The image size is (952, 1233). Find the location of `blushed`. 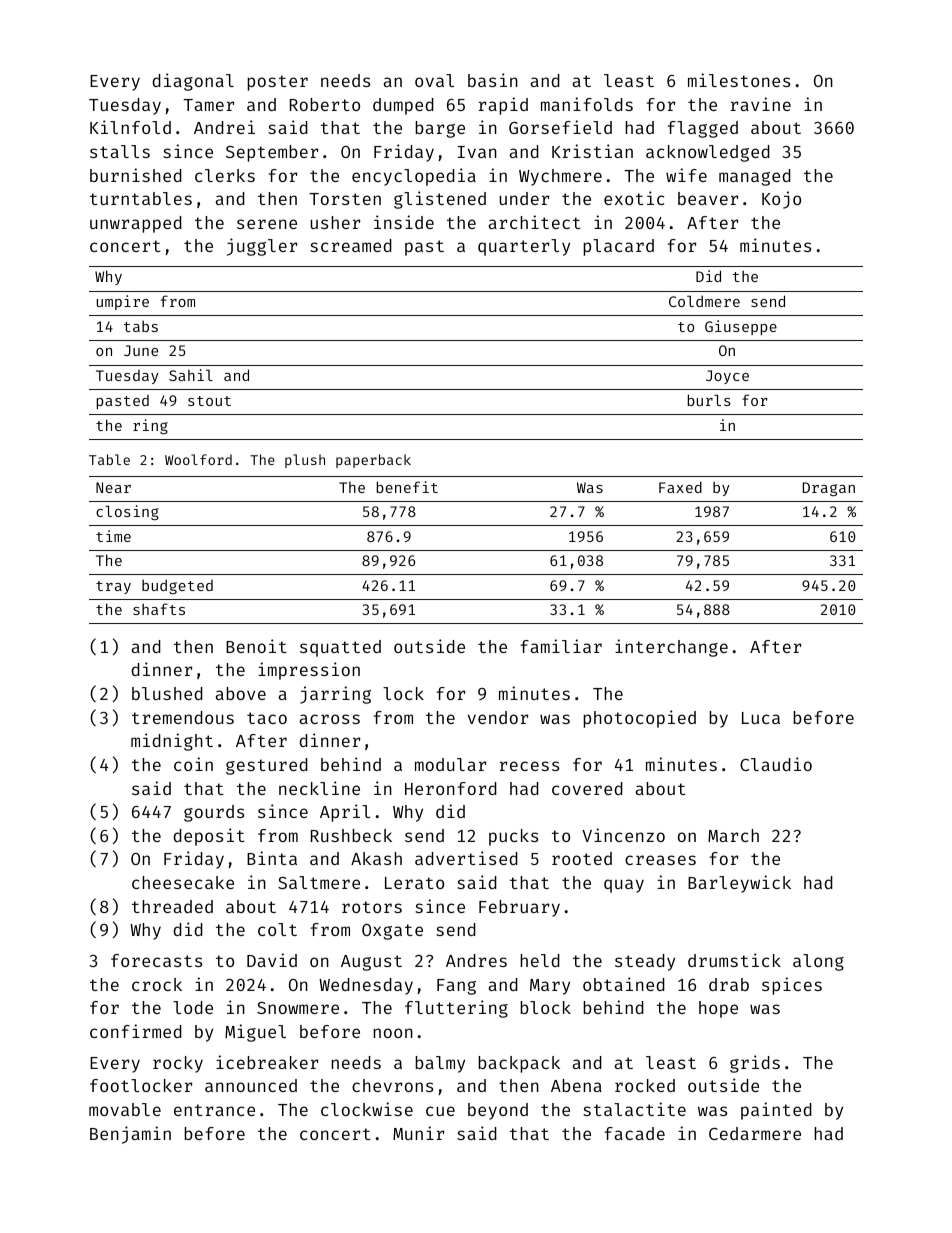

blushed is located at coordinates (167, 693).
